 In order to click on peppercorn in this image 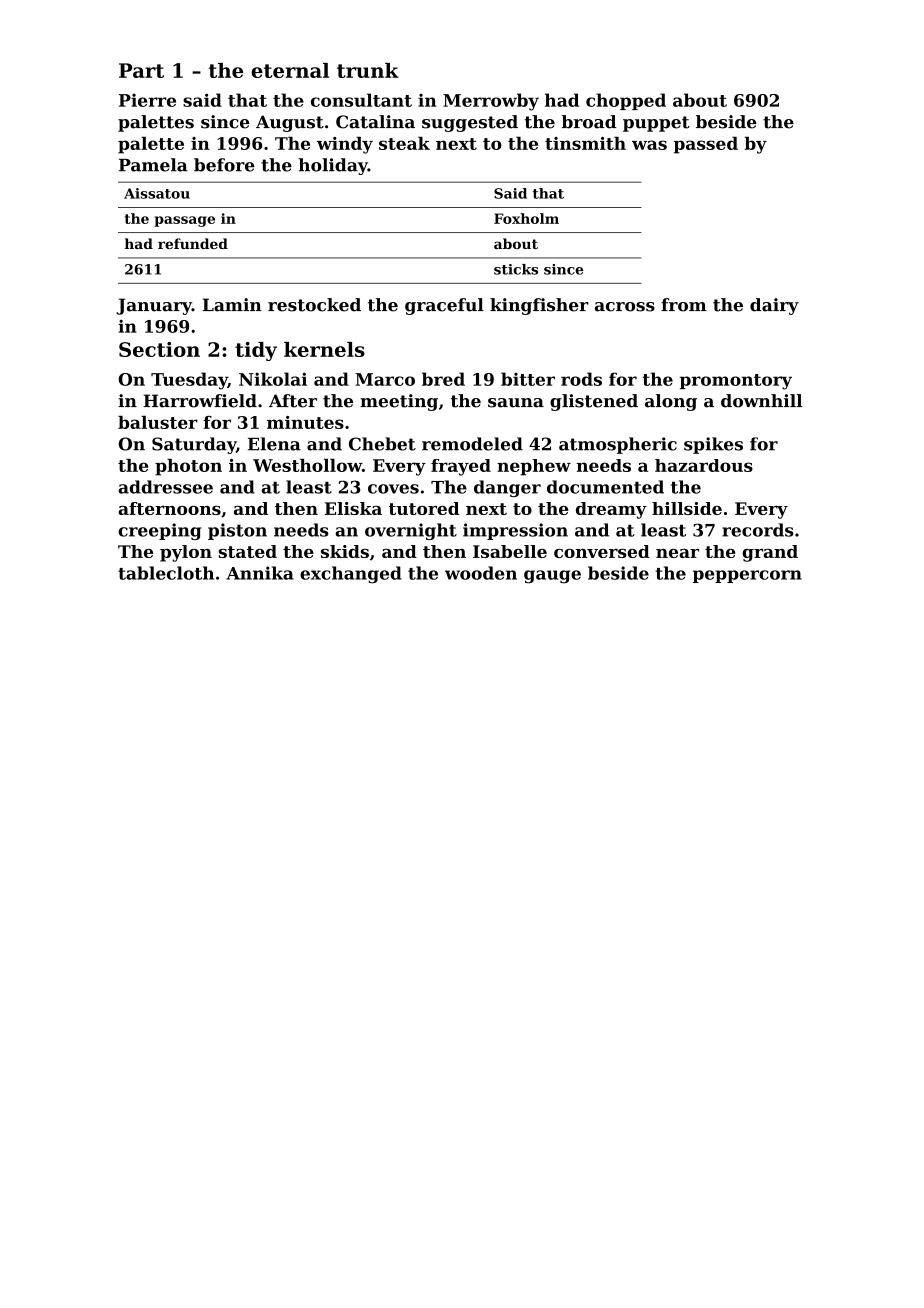, I will do `click(747, 576)`.
